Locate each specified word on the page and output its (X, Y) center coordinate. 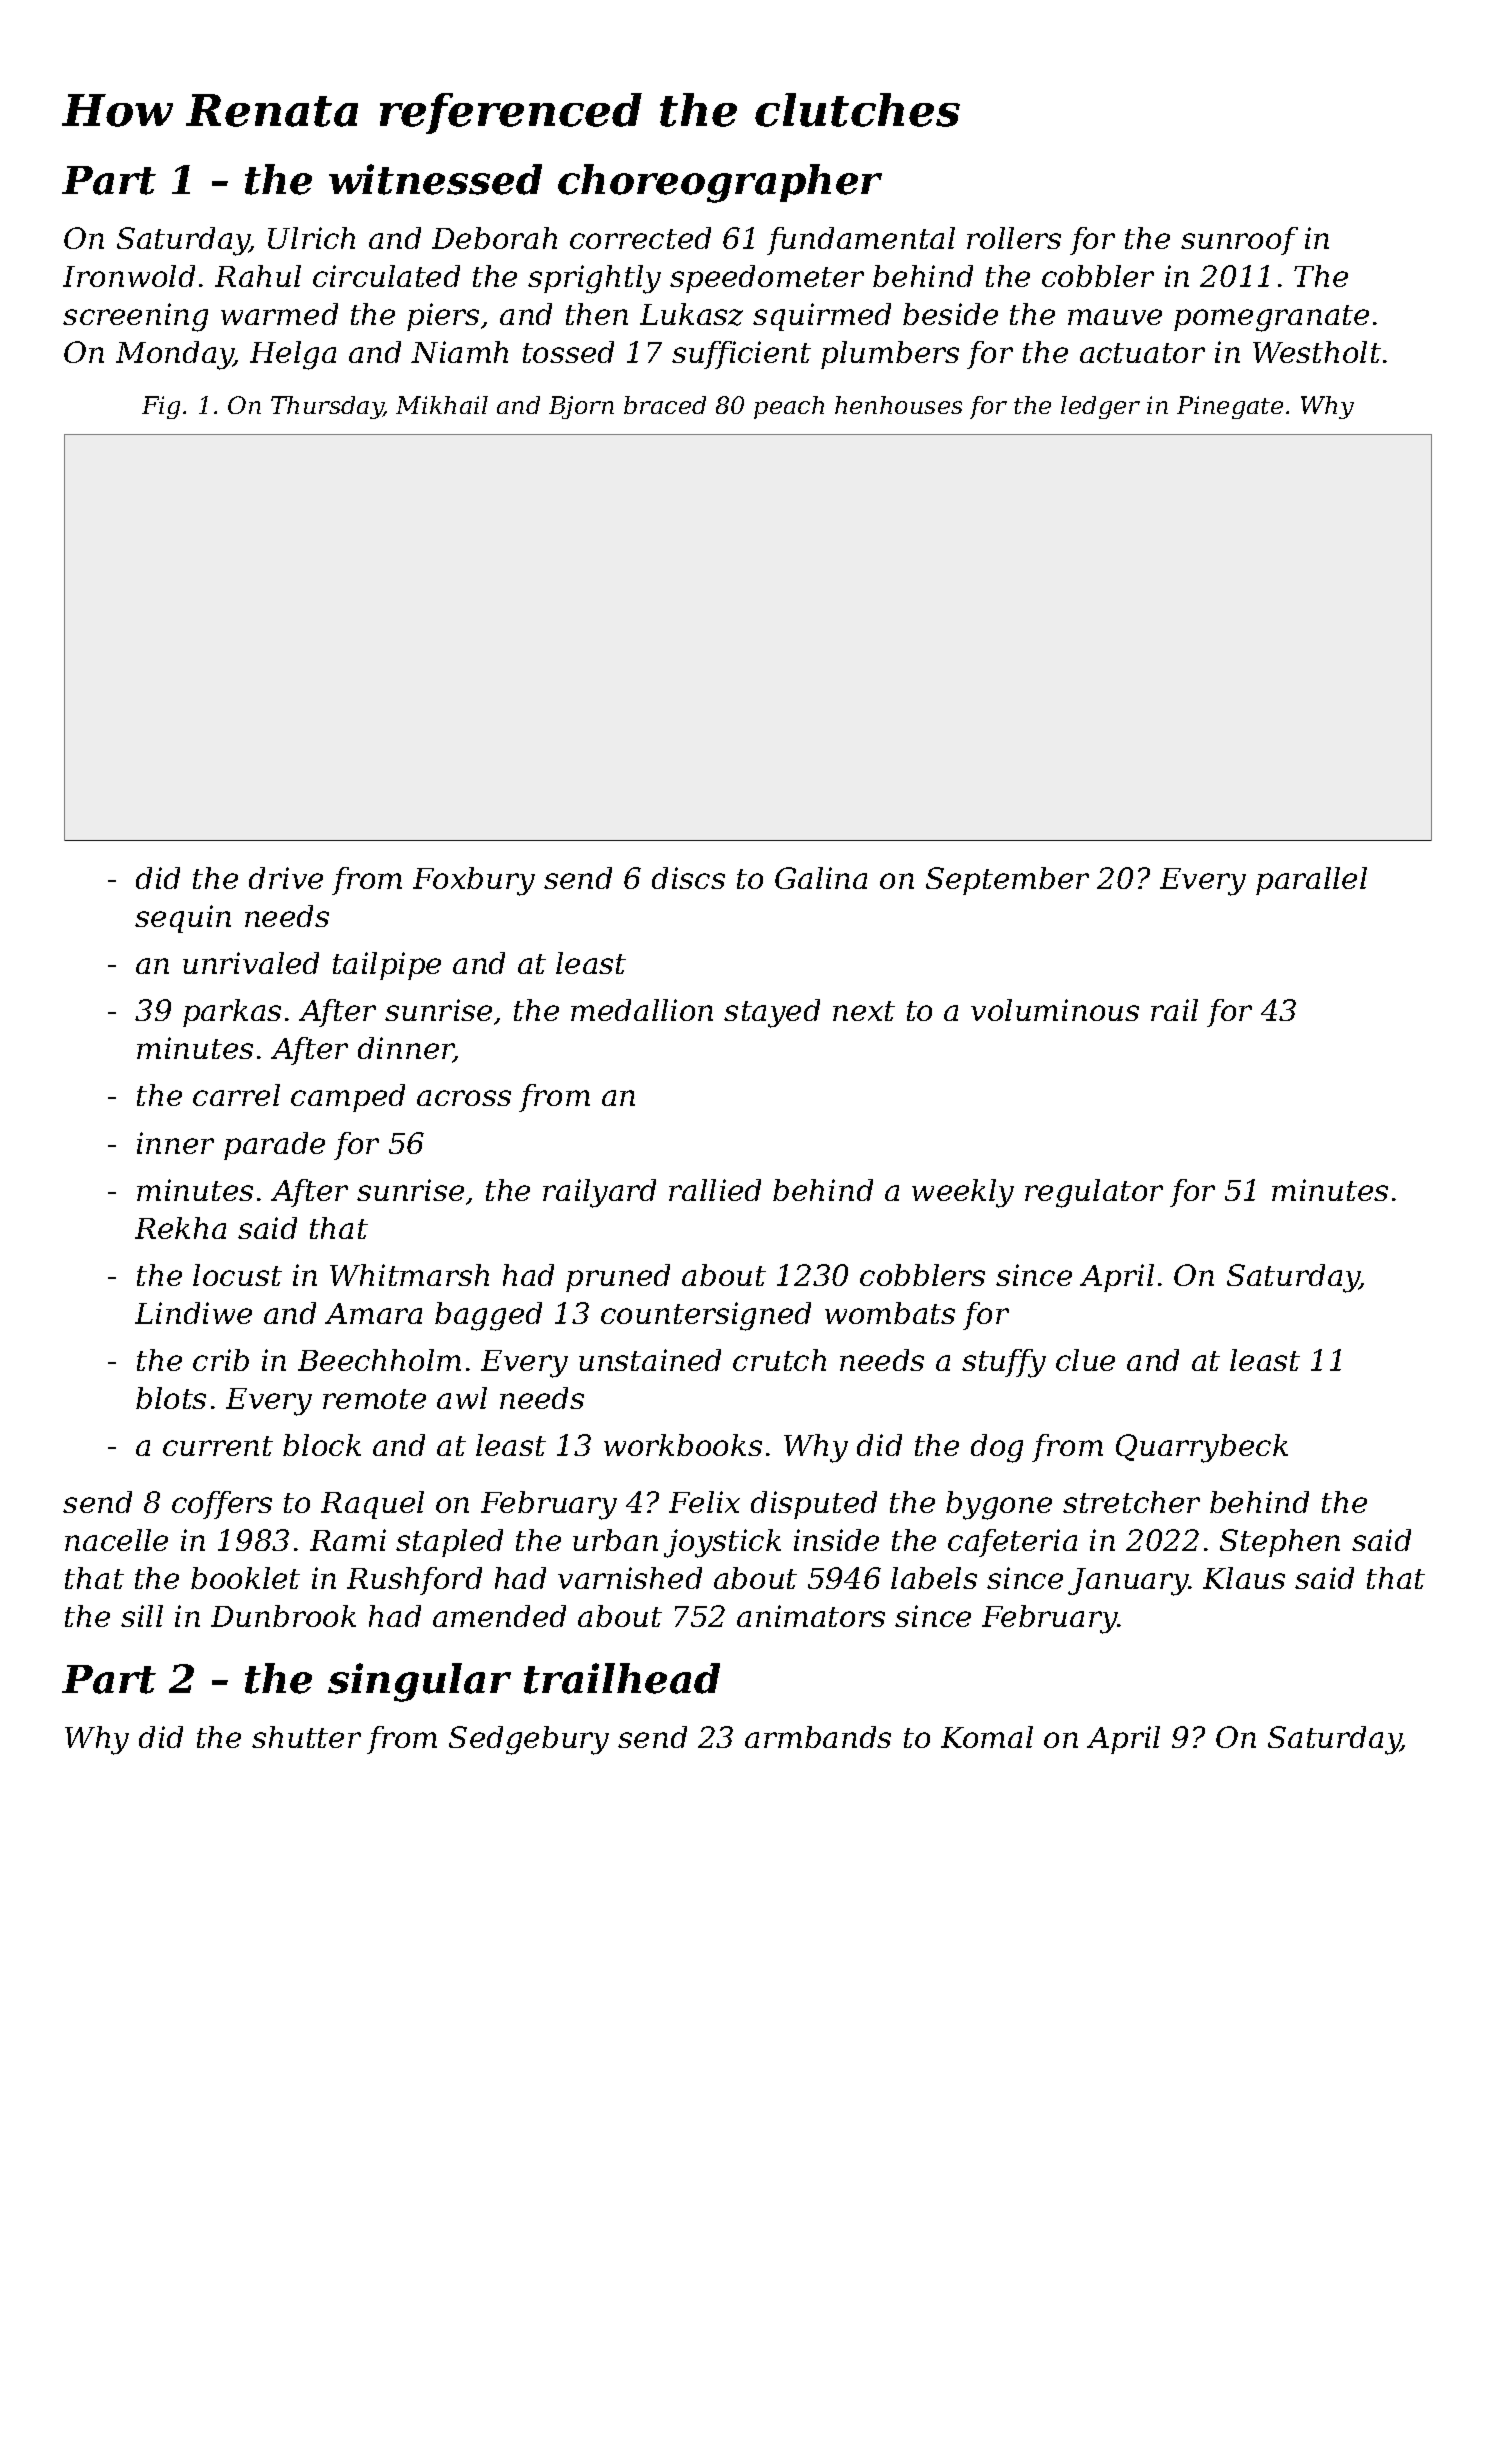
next (864, 1011)
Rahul (258, 276)
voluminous (1055, 1010)
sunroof (1239, 241)
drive (286, 878)
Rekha (180, 1228)
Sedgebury (529, 1740)
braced (665, 405)
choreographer (720, 183)
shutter (306, 1737)
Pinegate (1230, 407)
